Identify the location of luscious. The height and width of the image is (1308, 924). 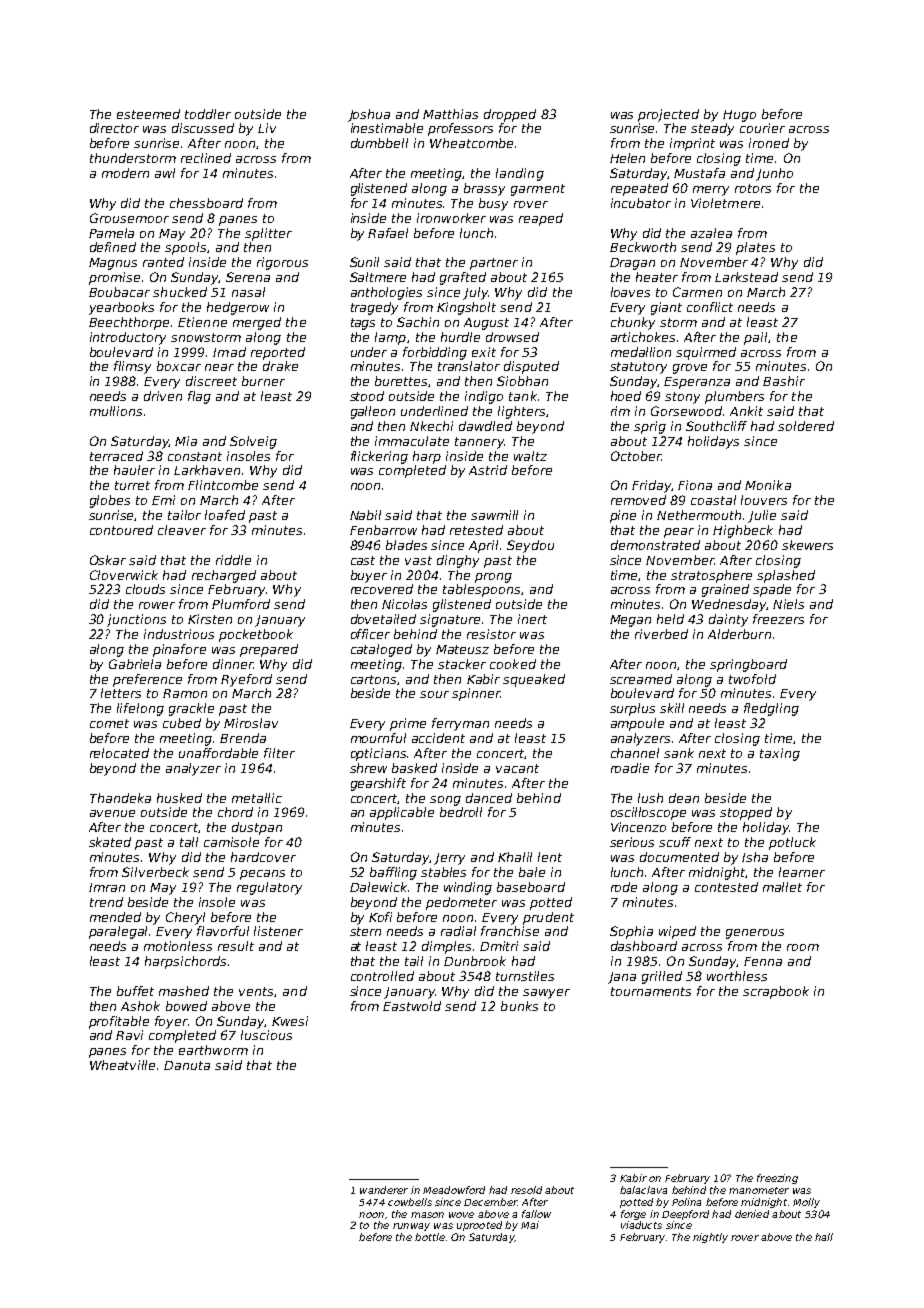
(266, 1035).
